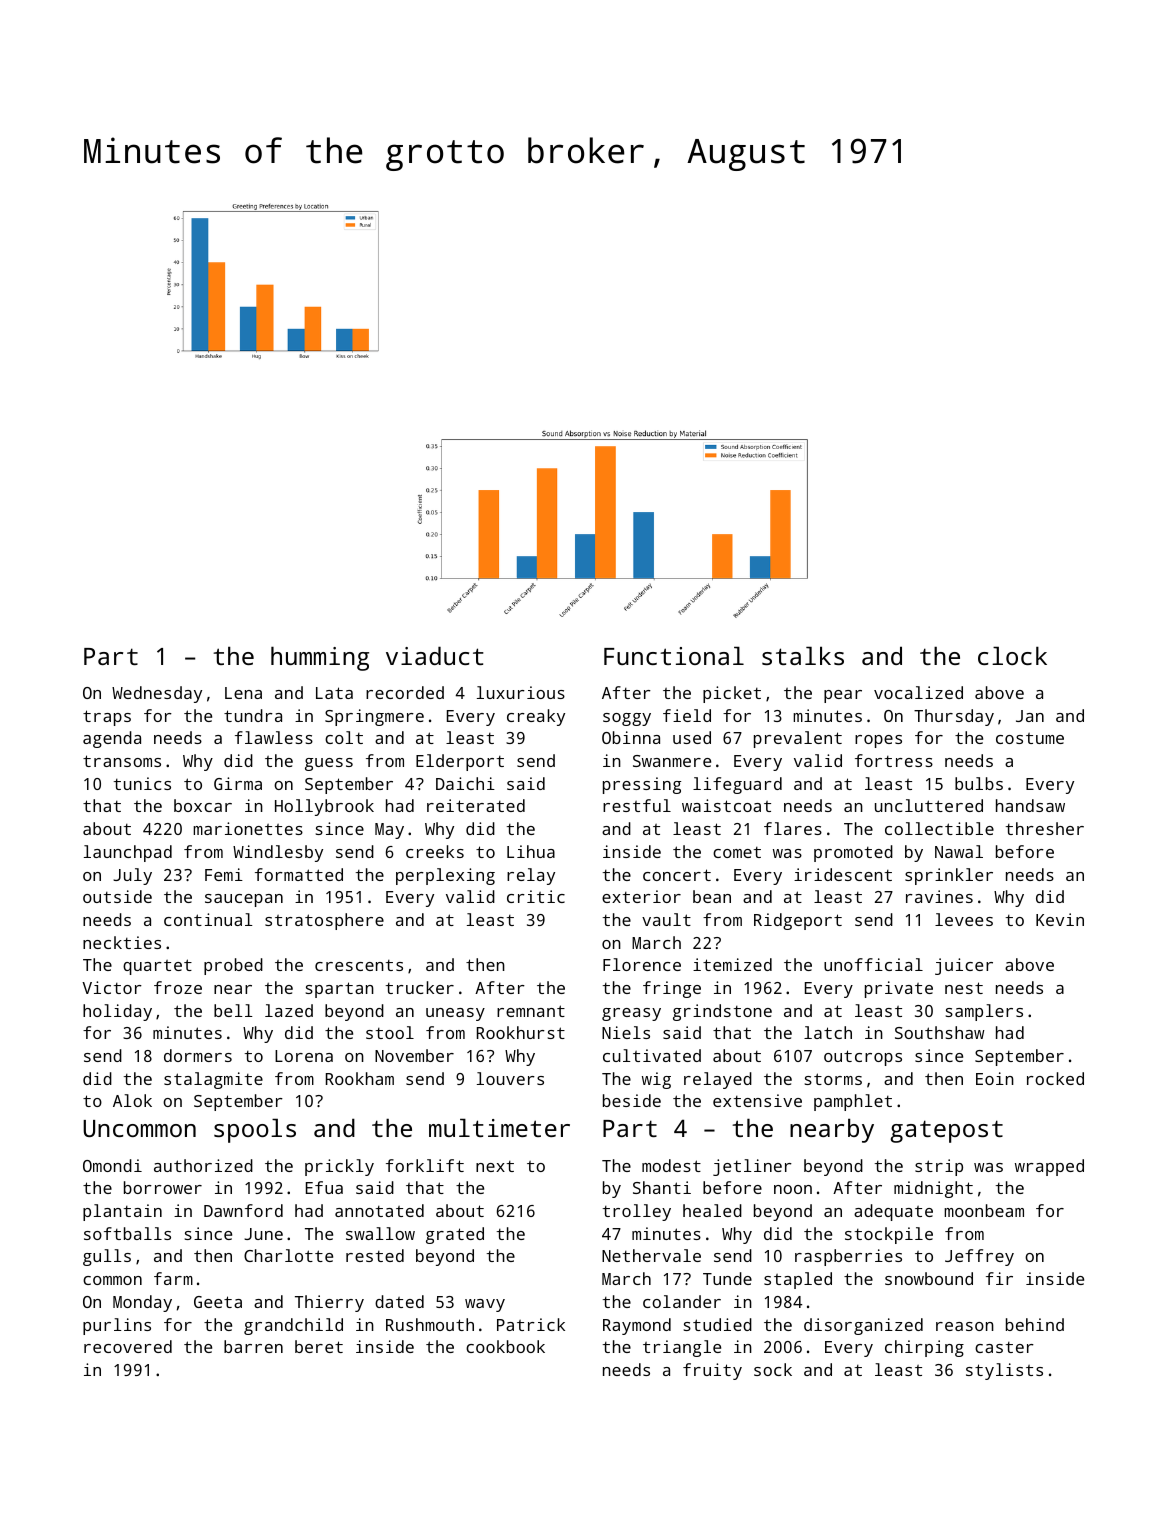  What do you see at coordinates (712, 1371) in the screenshot?
I see `fruity` at bounding box center [712, 1371].
